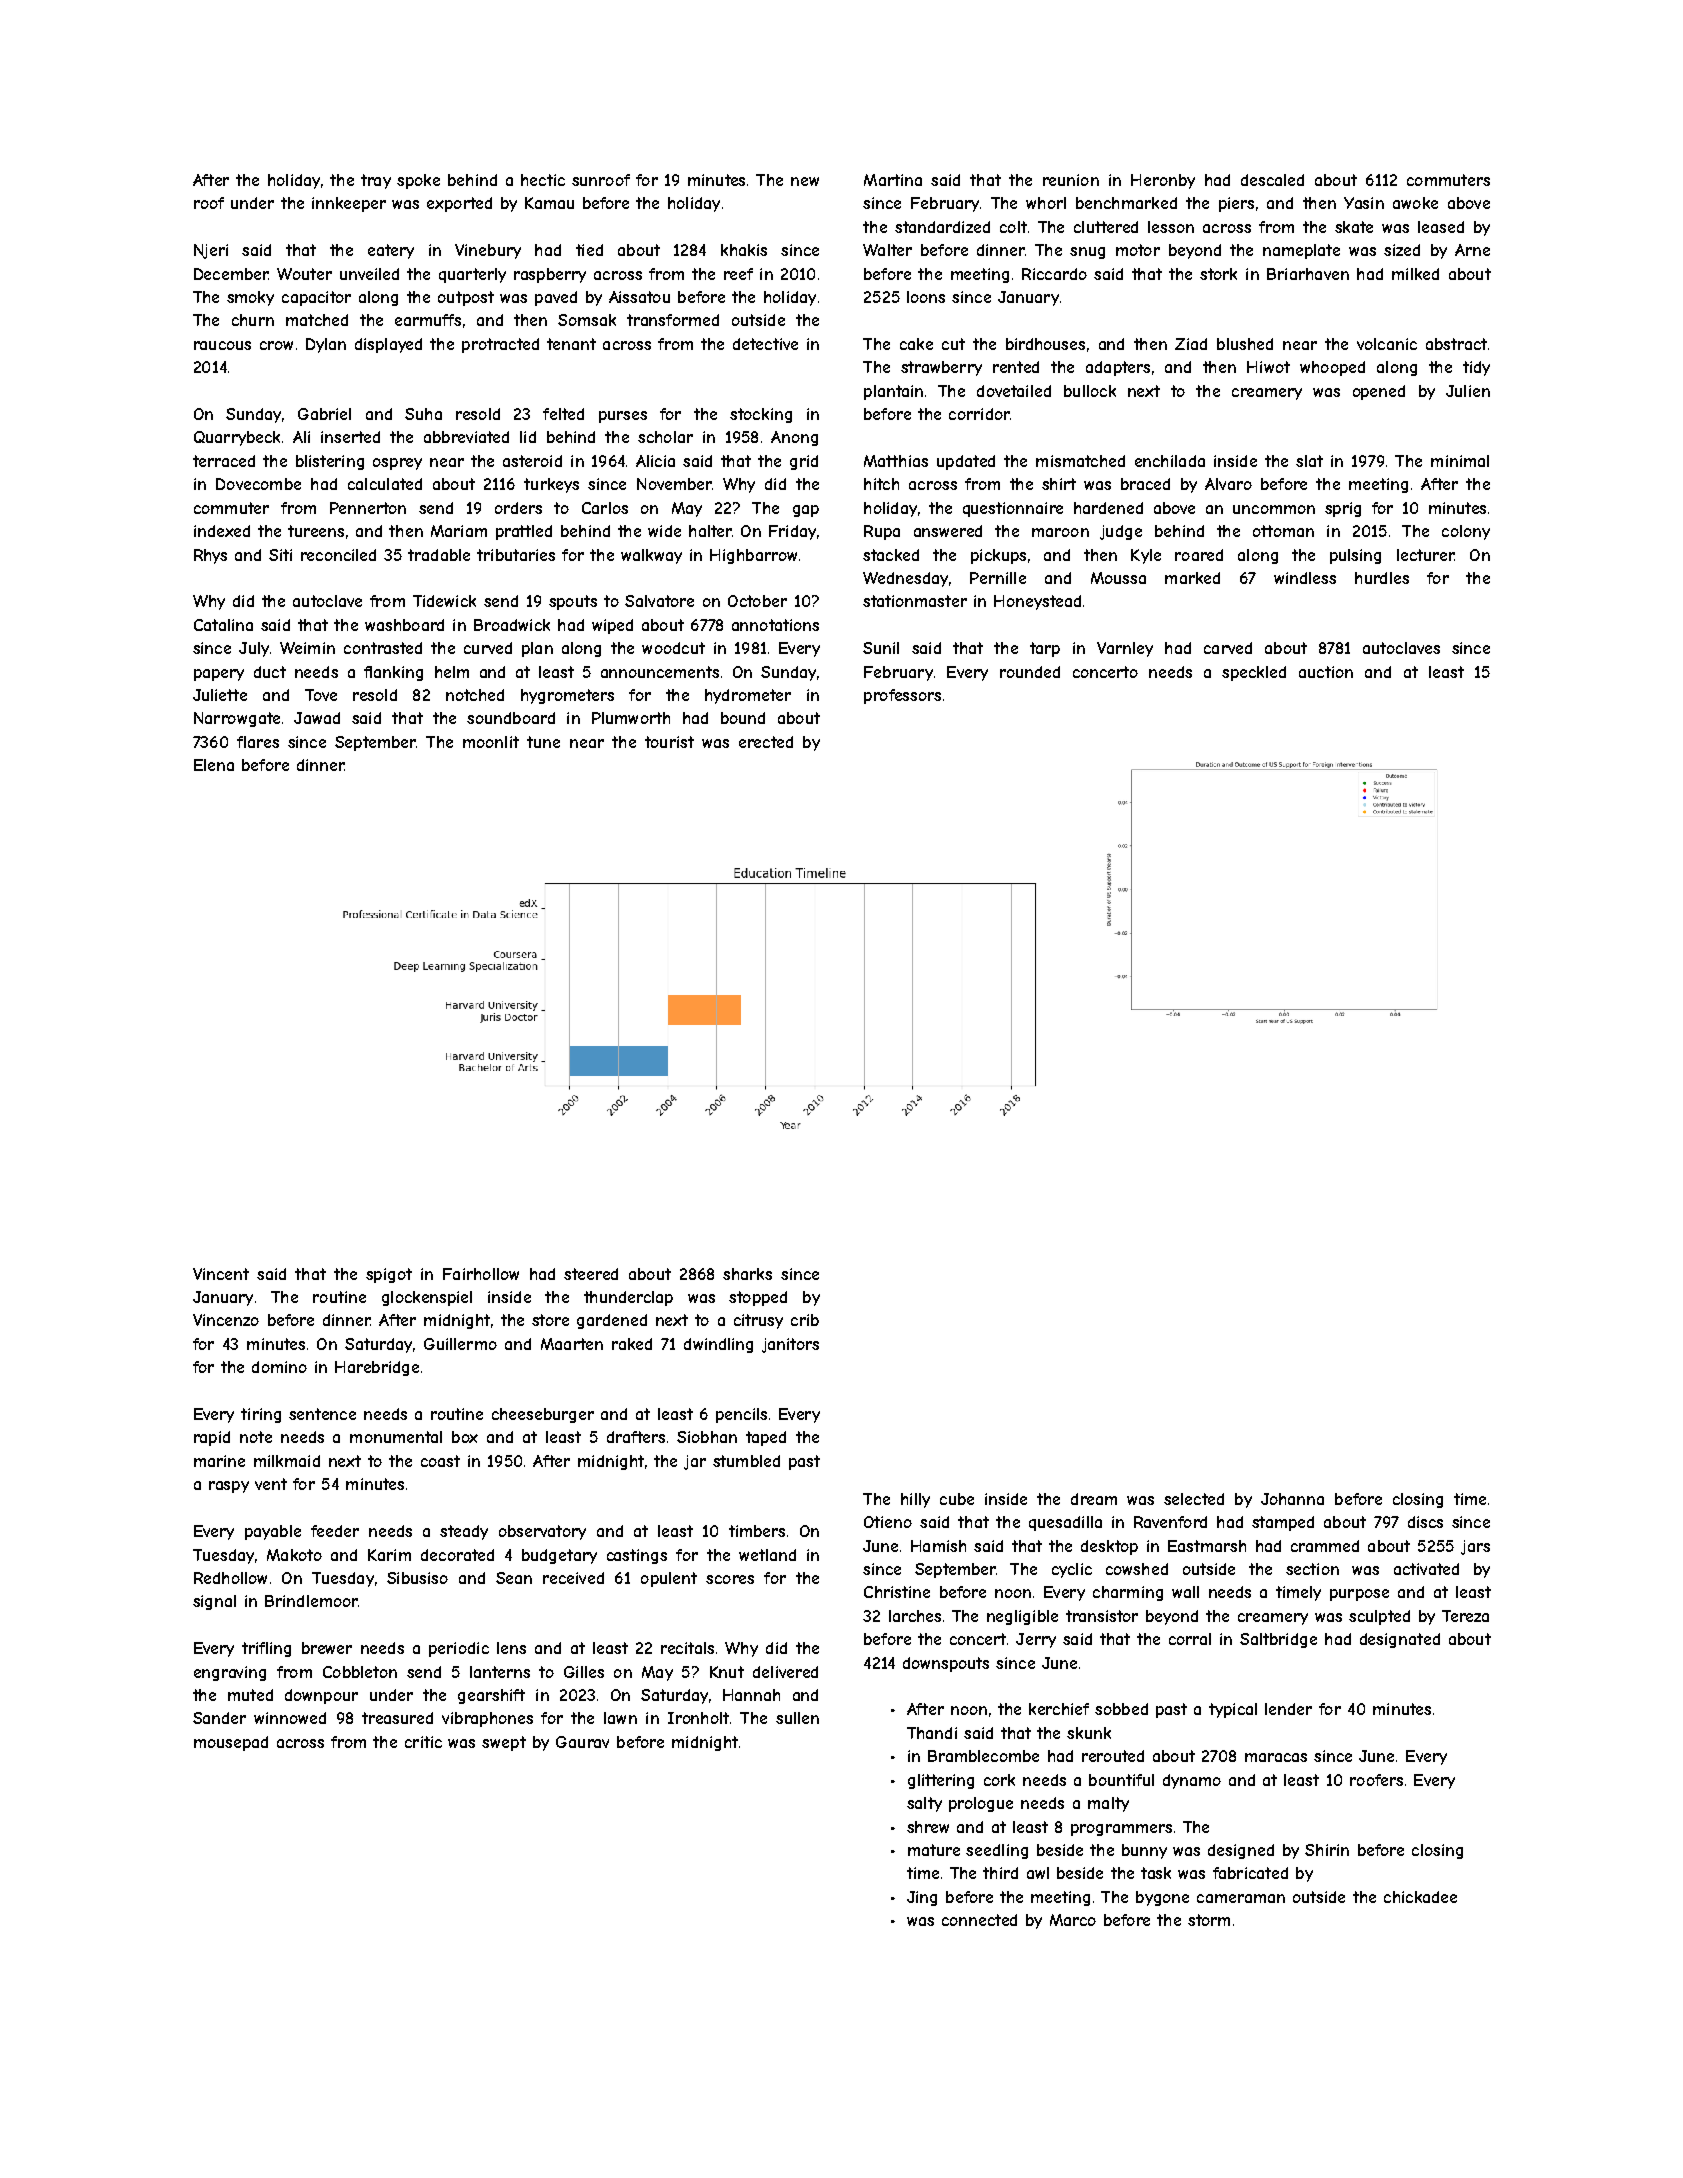 Image resolution: width=1683 pixels, height=2178 pixels. What do you see at coordinates (1292, 1499) in the screenshot?
I see `Johanna` at bounding box center [1292, 1499].
